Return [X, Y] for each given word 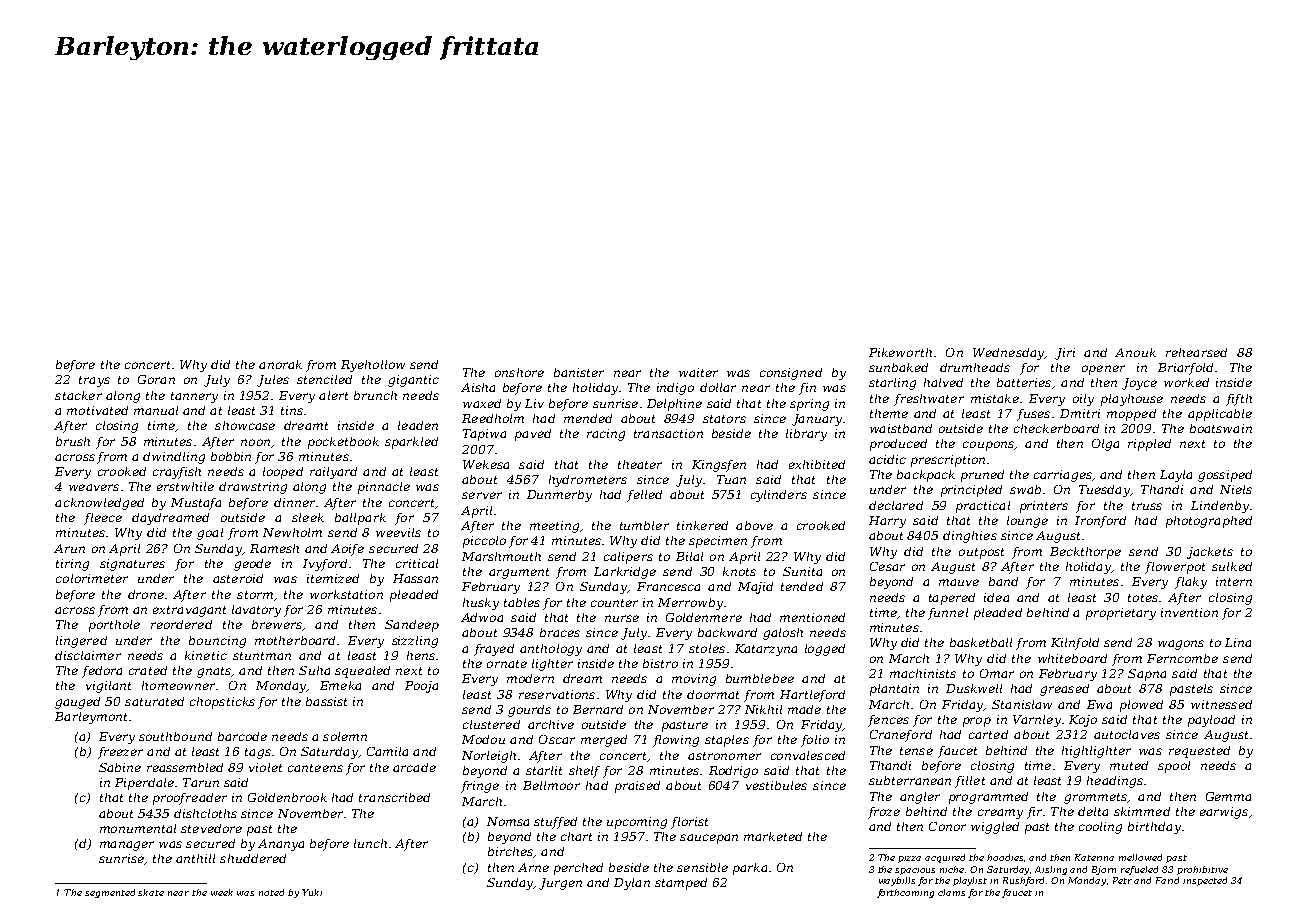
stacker [78, 395]
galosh [783, 634]
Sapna [1147, 675]
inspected [1205, 881]
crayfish [177, 473]
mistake [995, 398]
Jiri [1065, 354]
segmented [110, 893]
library [806, 435]
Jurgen [560, 884]
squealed [362, 672]
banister [579, 372]
